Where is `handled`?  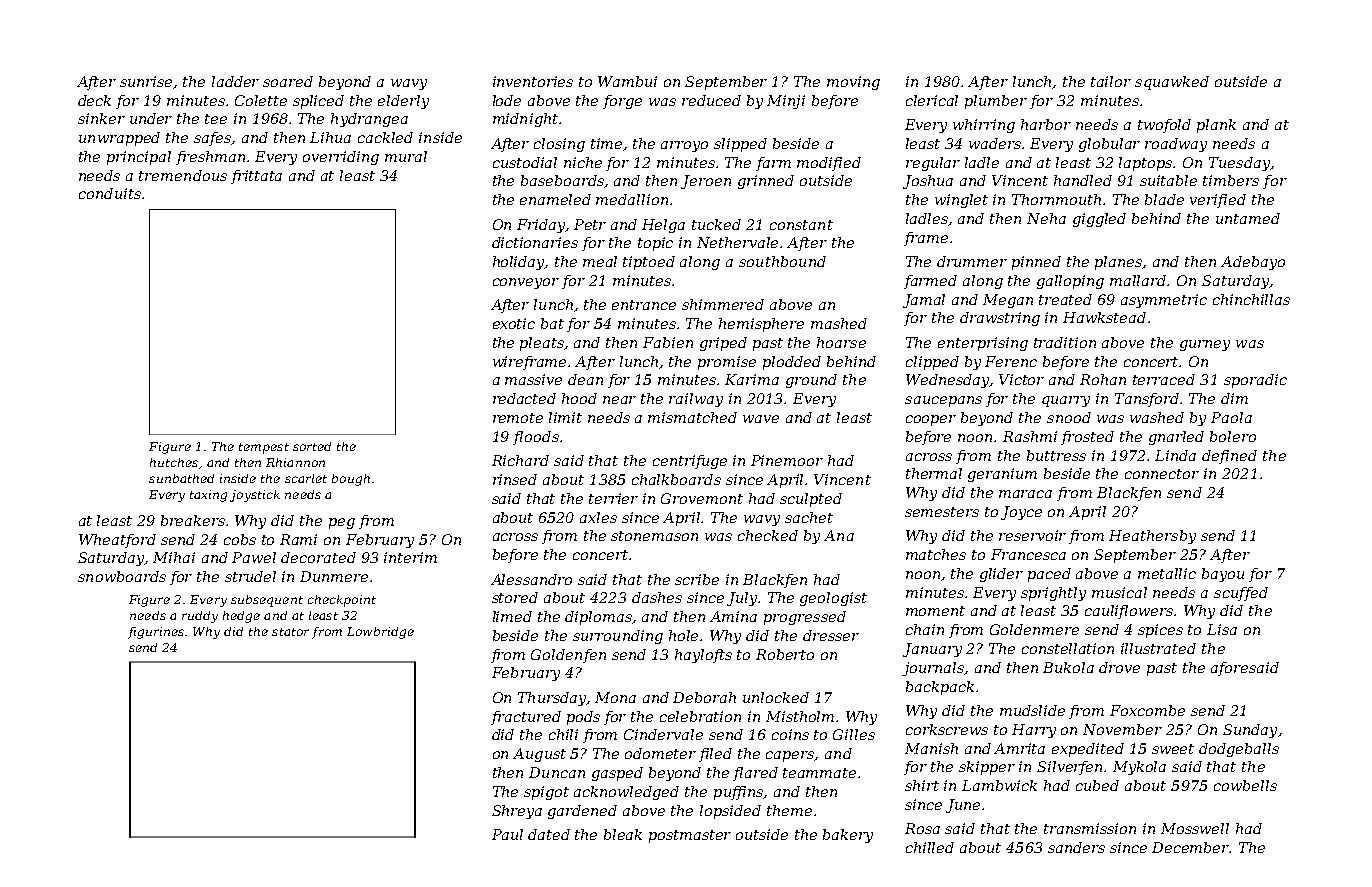 handled is located at coordinates (1083, 180).
